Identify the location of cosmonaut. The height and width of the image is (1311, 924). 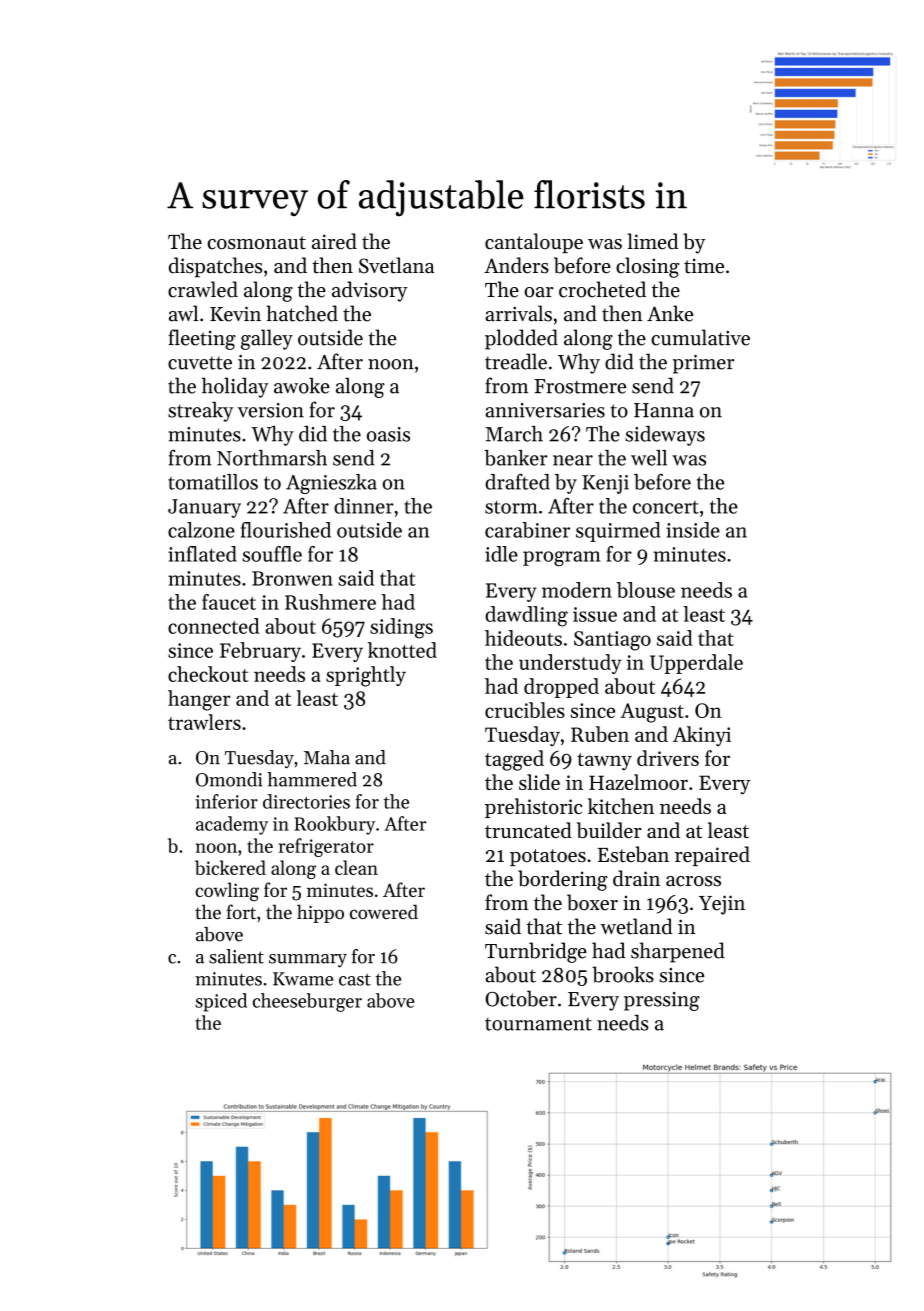
(257, 243).
